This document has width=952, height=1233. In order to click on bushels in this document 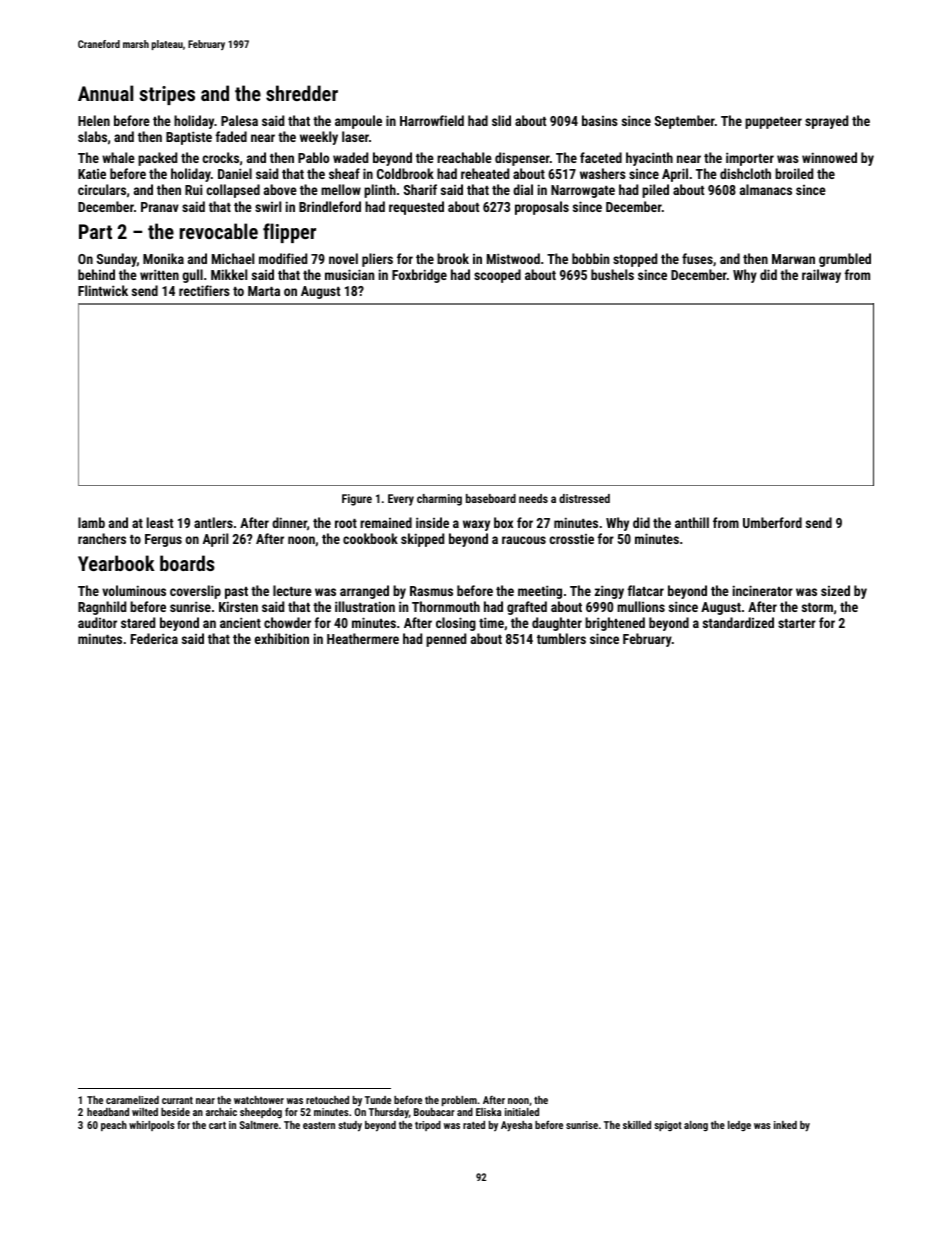, I will do `click(612, 274)`.
